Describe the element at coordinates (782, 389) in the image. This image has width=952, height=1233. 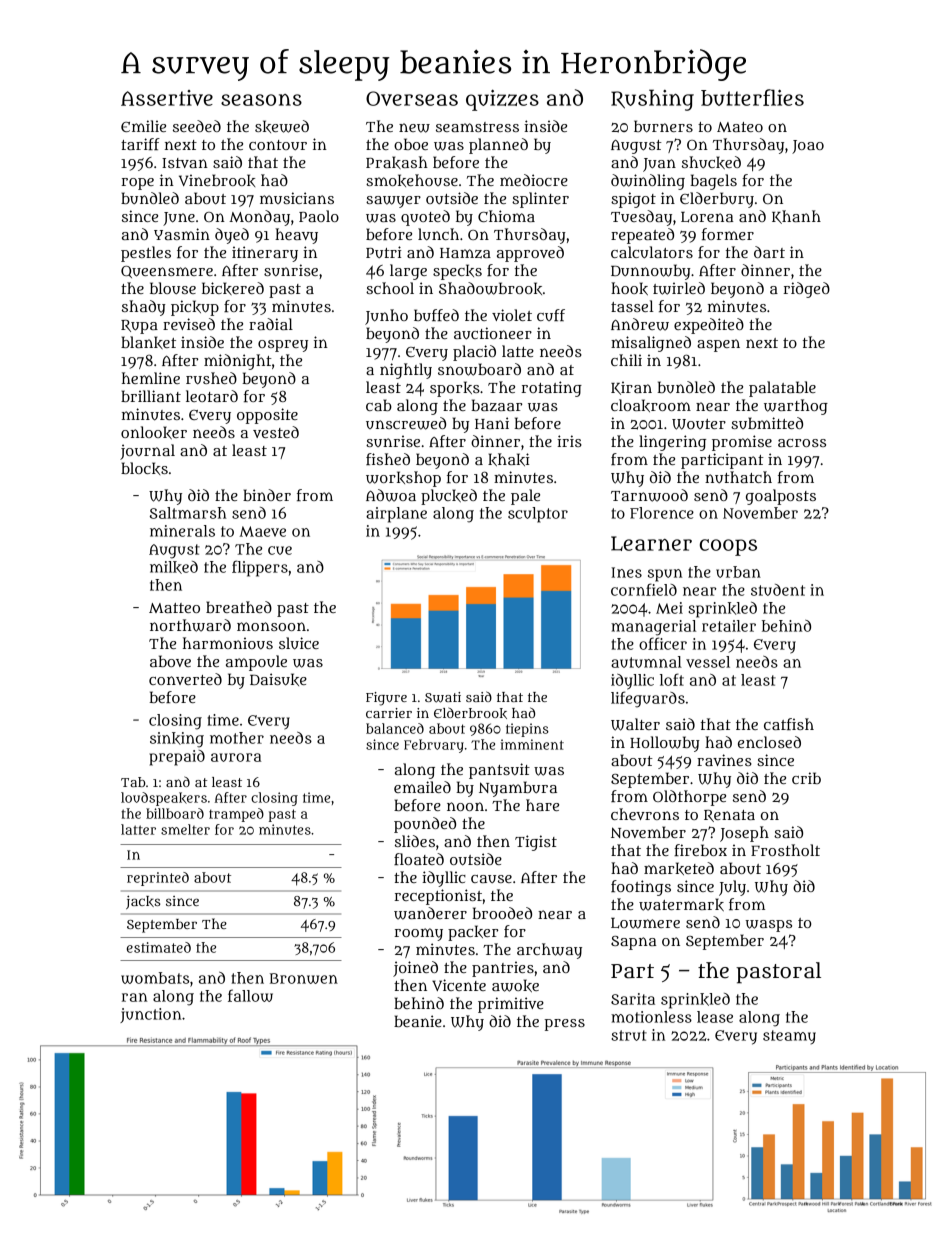
I see `palatable` at that location.
